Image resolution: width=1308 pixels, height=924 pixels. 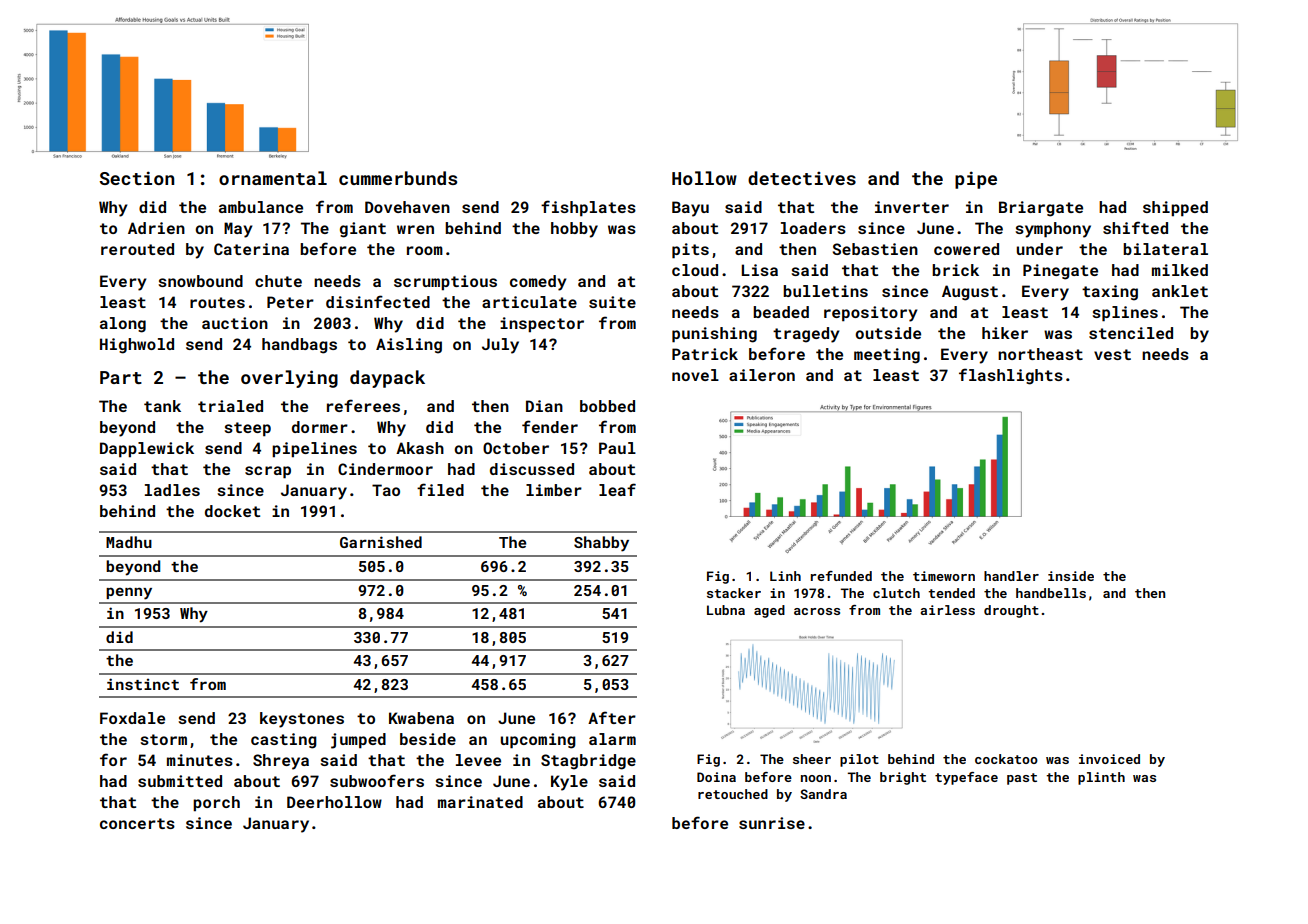 What do you see at coordinates (726, 610) in the screenshot?
I see `Lubna` at bounding box center [726, 610].
